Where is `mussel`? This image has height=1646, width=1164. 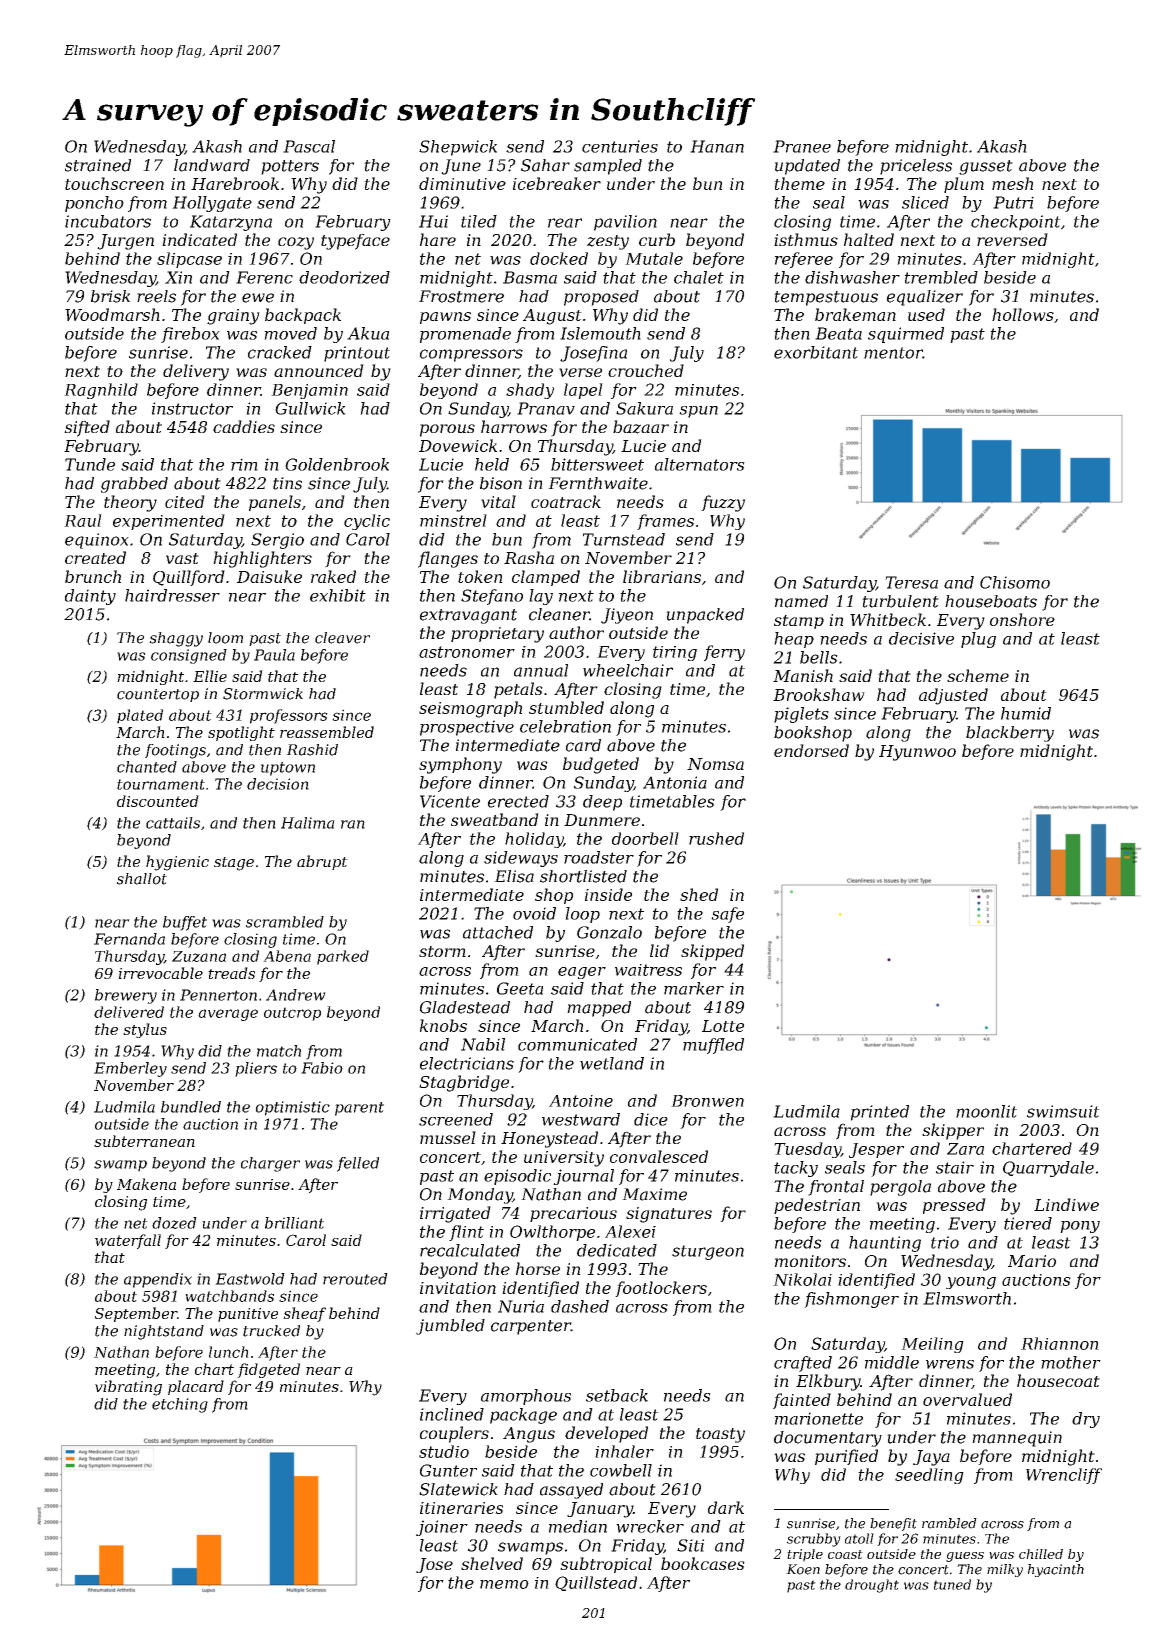
mussel is located at coordinates (448, 1137).
